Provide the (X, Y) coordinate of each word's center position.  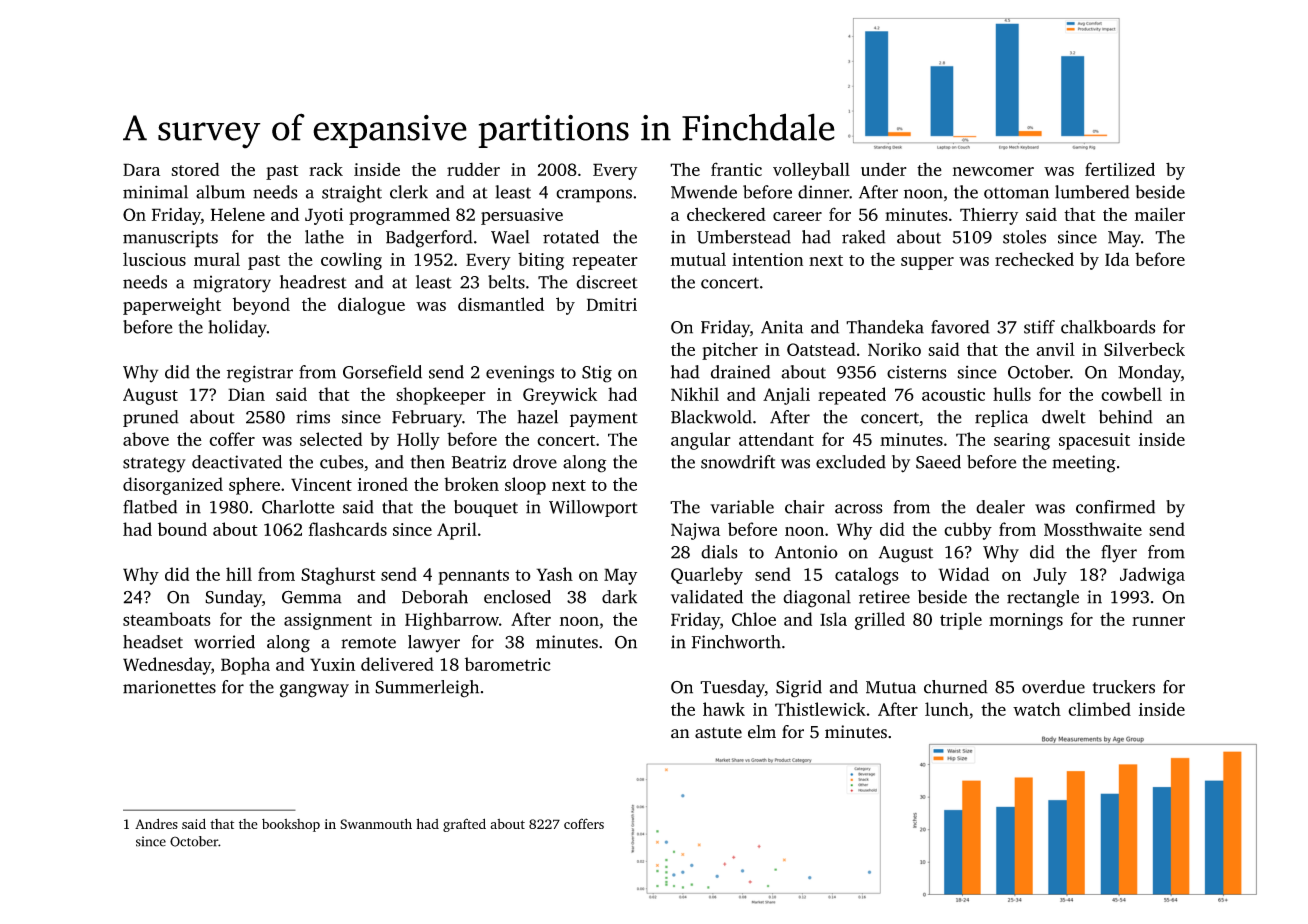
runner (1158, 621)
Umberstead (744, 237)
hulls (1012, 394)
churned (956, 687)
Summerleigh (427, 689)
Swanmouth (376, 823)
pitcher (730, 351)
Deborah (435, 597)
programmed (399, 216)
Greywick (560, 396)
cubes (342, 462)
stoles (1024, 237)
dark (619, 597)
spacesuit (1094, 441)
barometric (508, 664)
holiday (237, 329)
